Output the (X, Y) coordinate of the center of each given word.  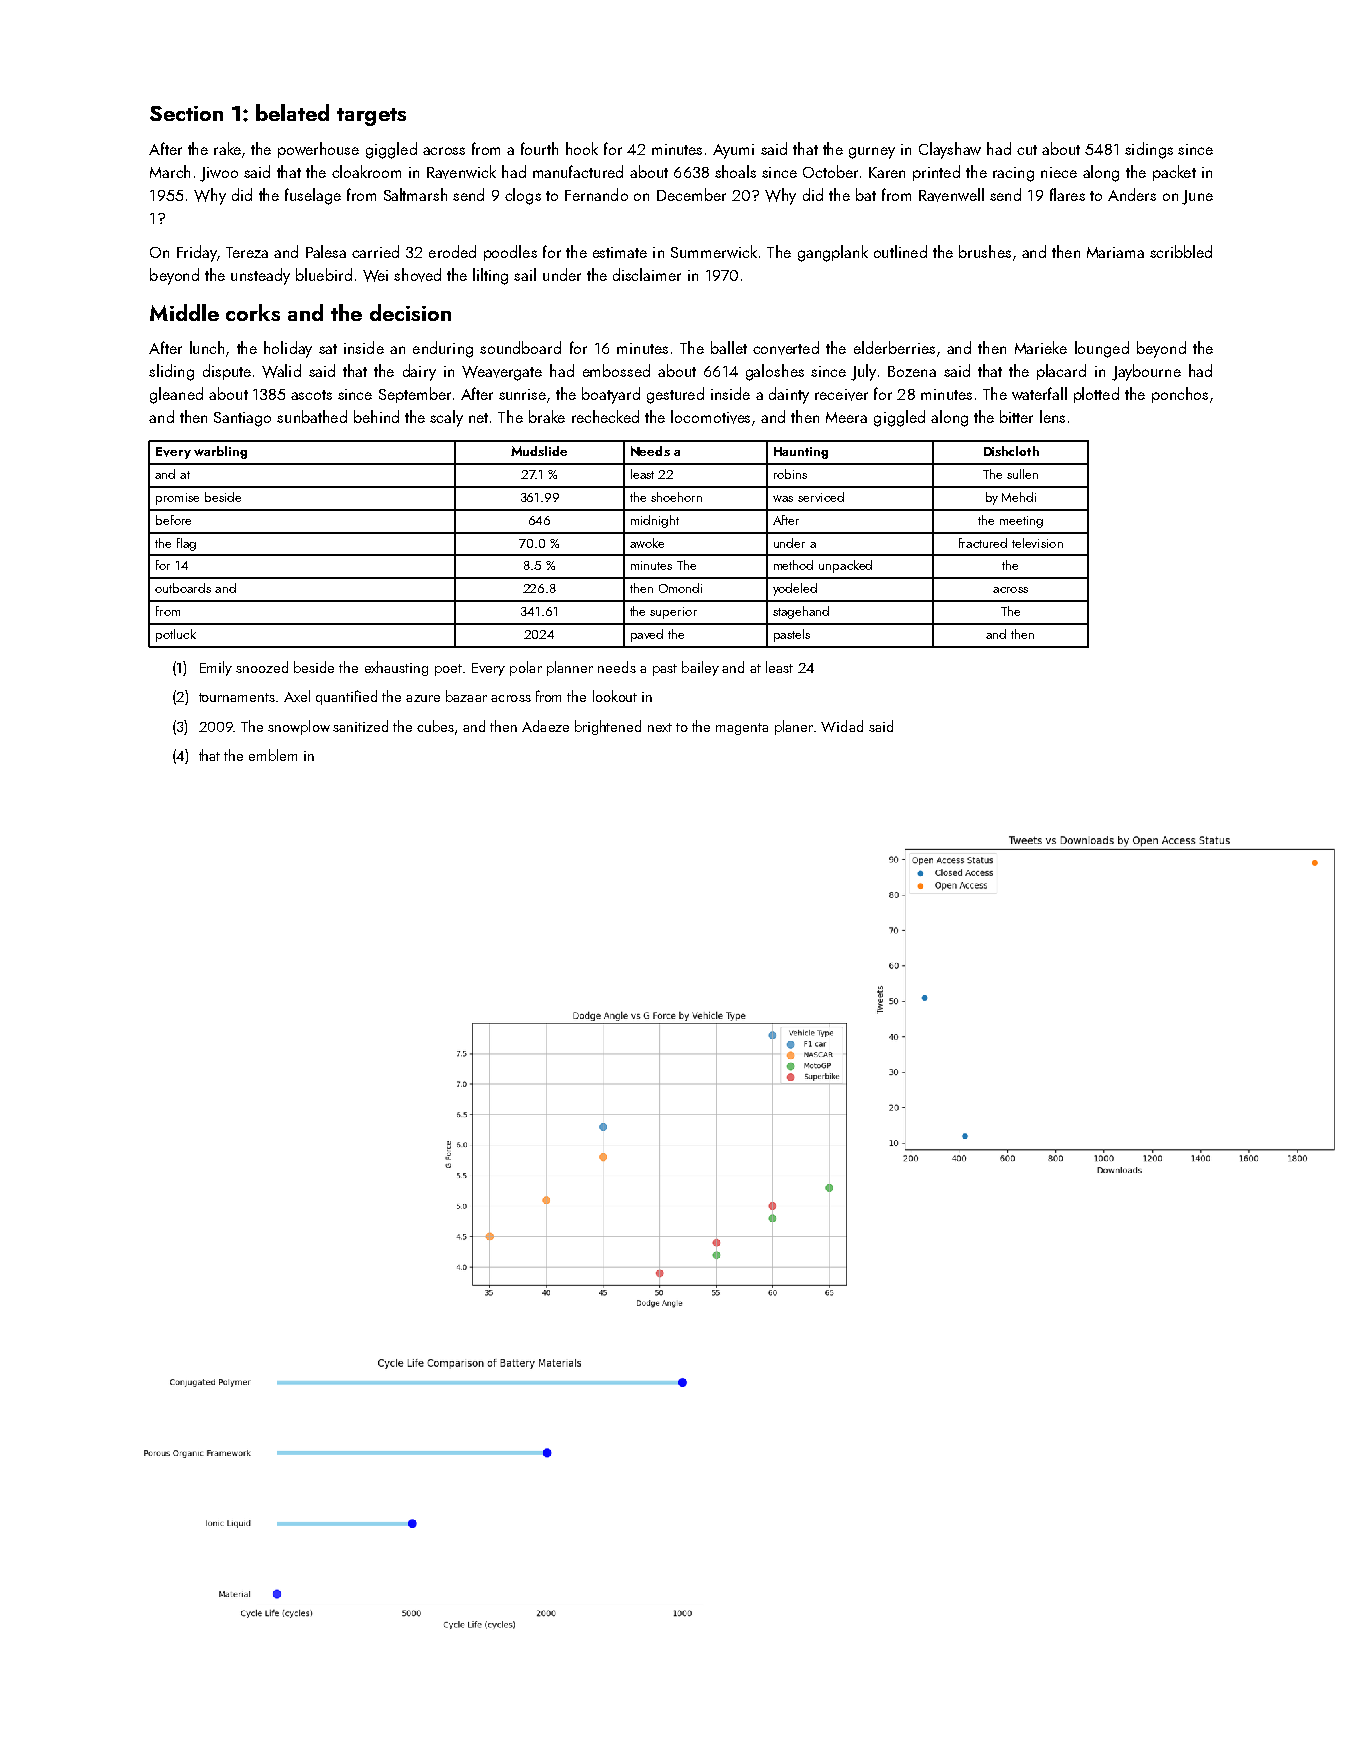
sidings (1149, 150)
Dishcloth (1011, 451)
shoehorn (676, 497)
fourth (539, 148)
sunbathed (312, 416)
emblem (273, 755)
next (660, 727)
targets (371, 117)
